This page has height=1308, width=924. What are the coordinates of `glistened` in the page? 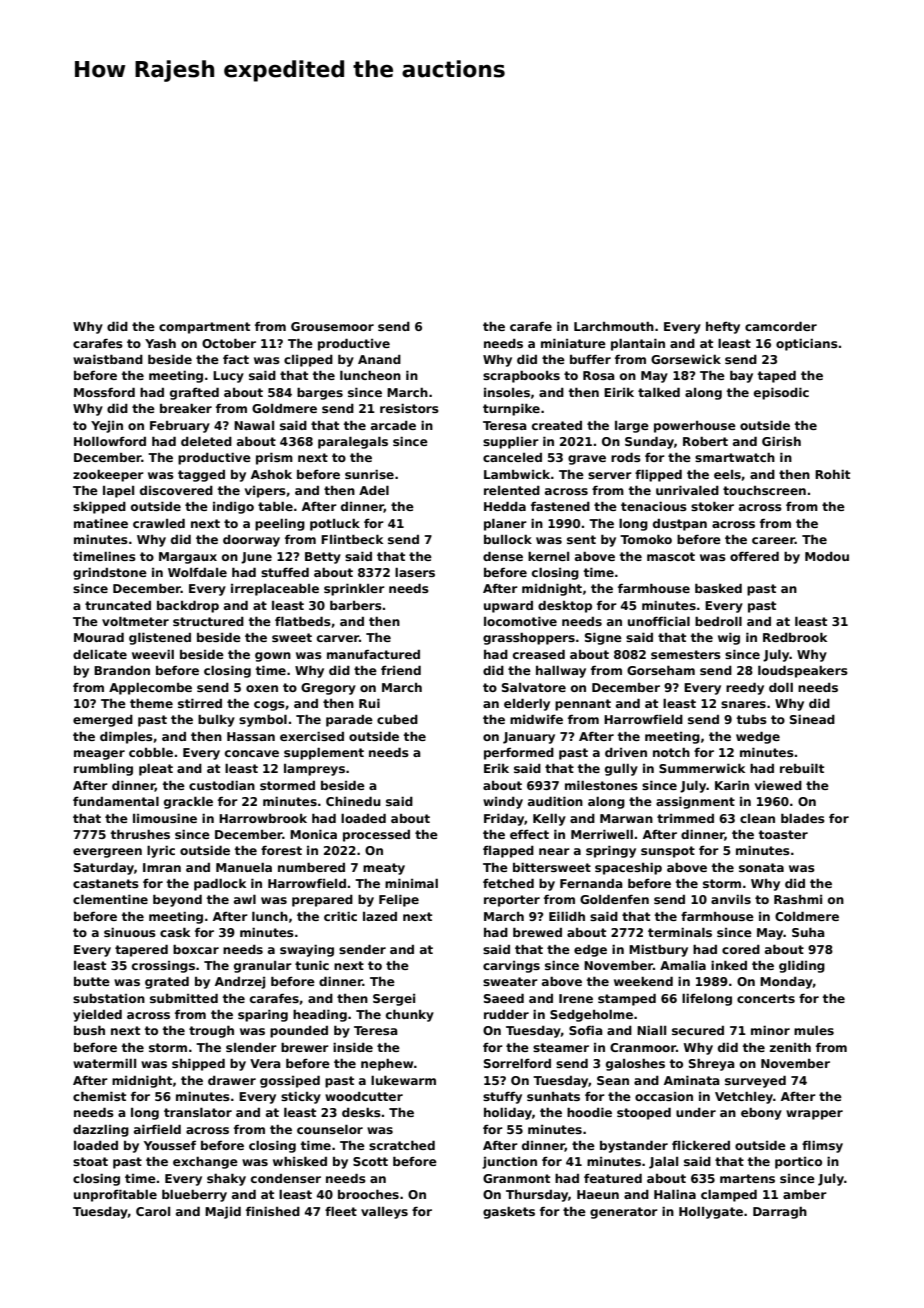 It's located at (160, 639).
